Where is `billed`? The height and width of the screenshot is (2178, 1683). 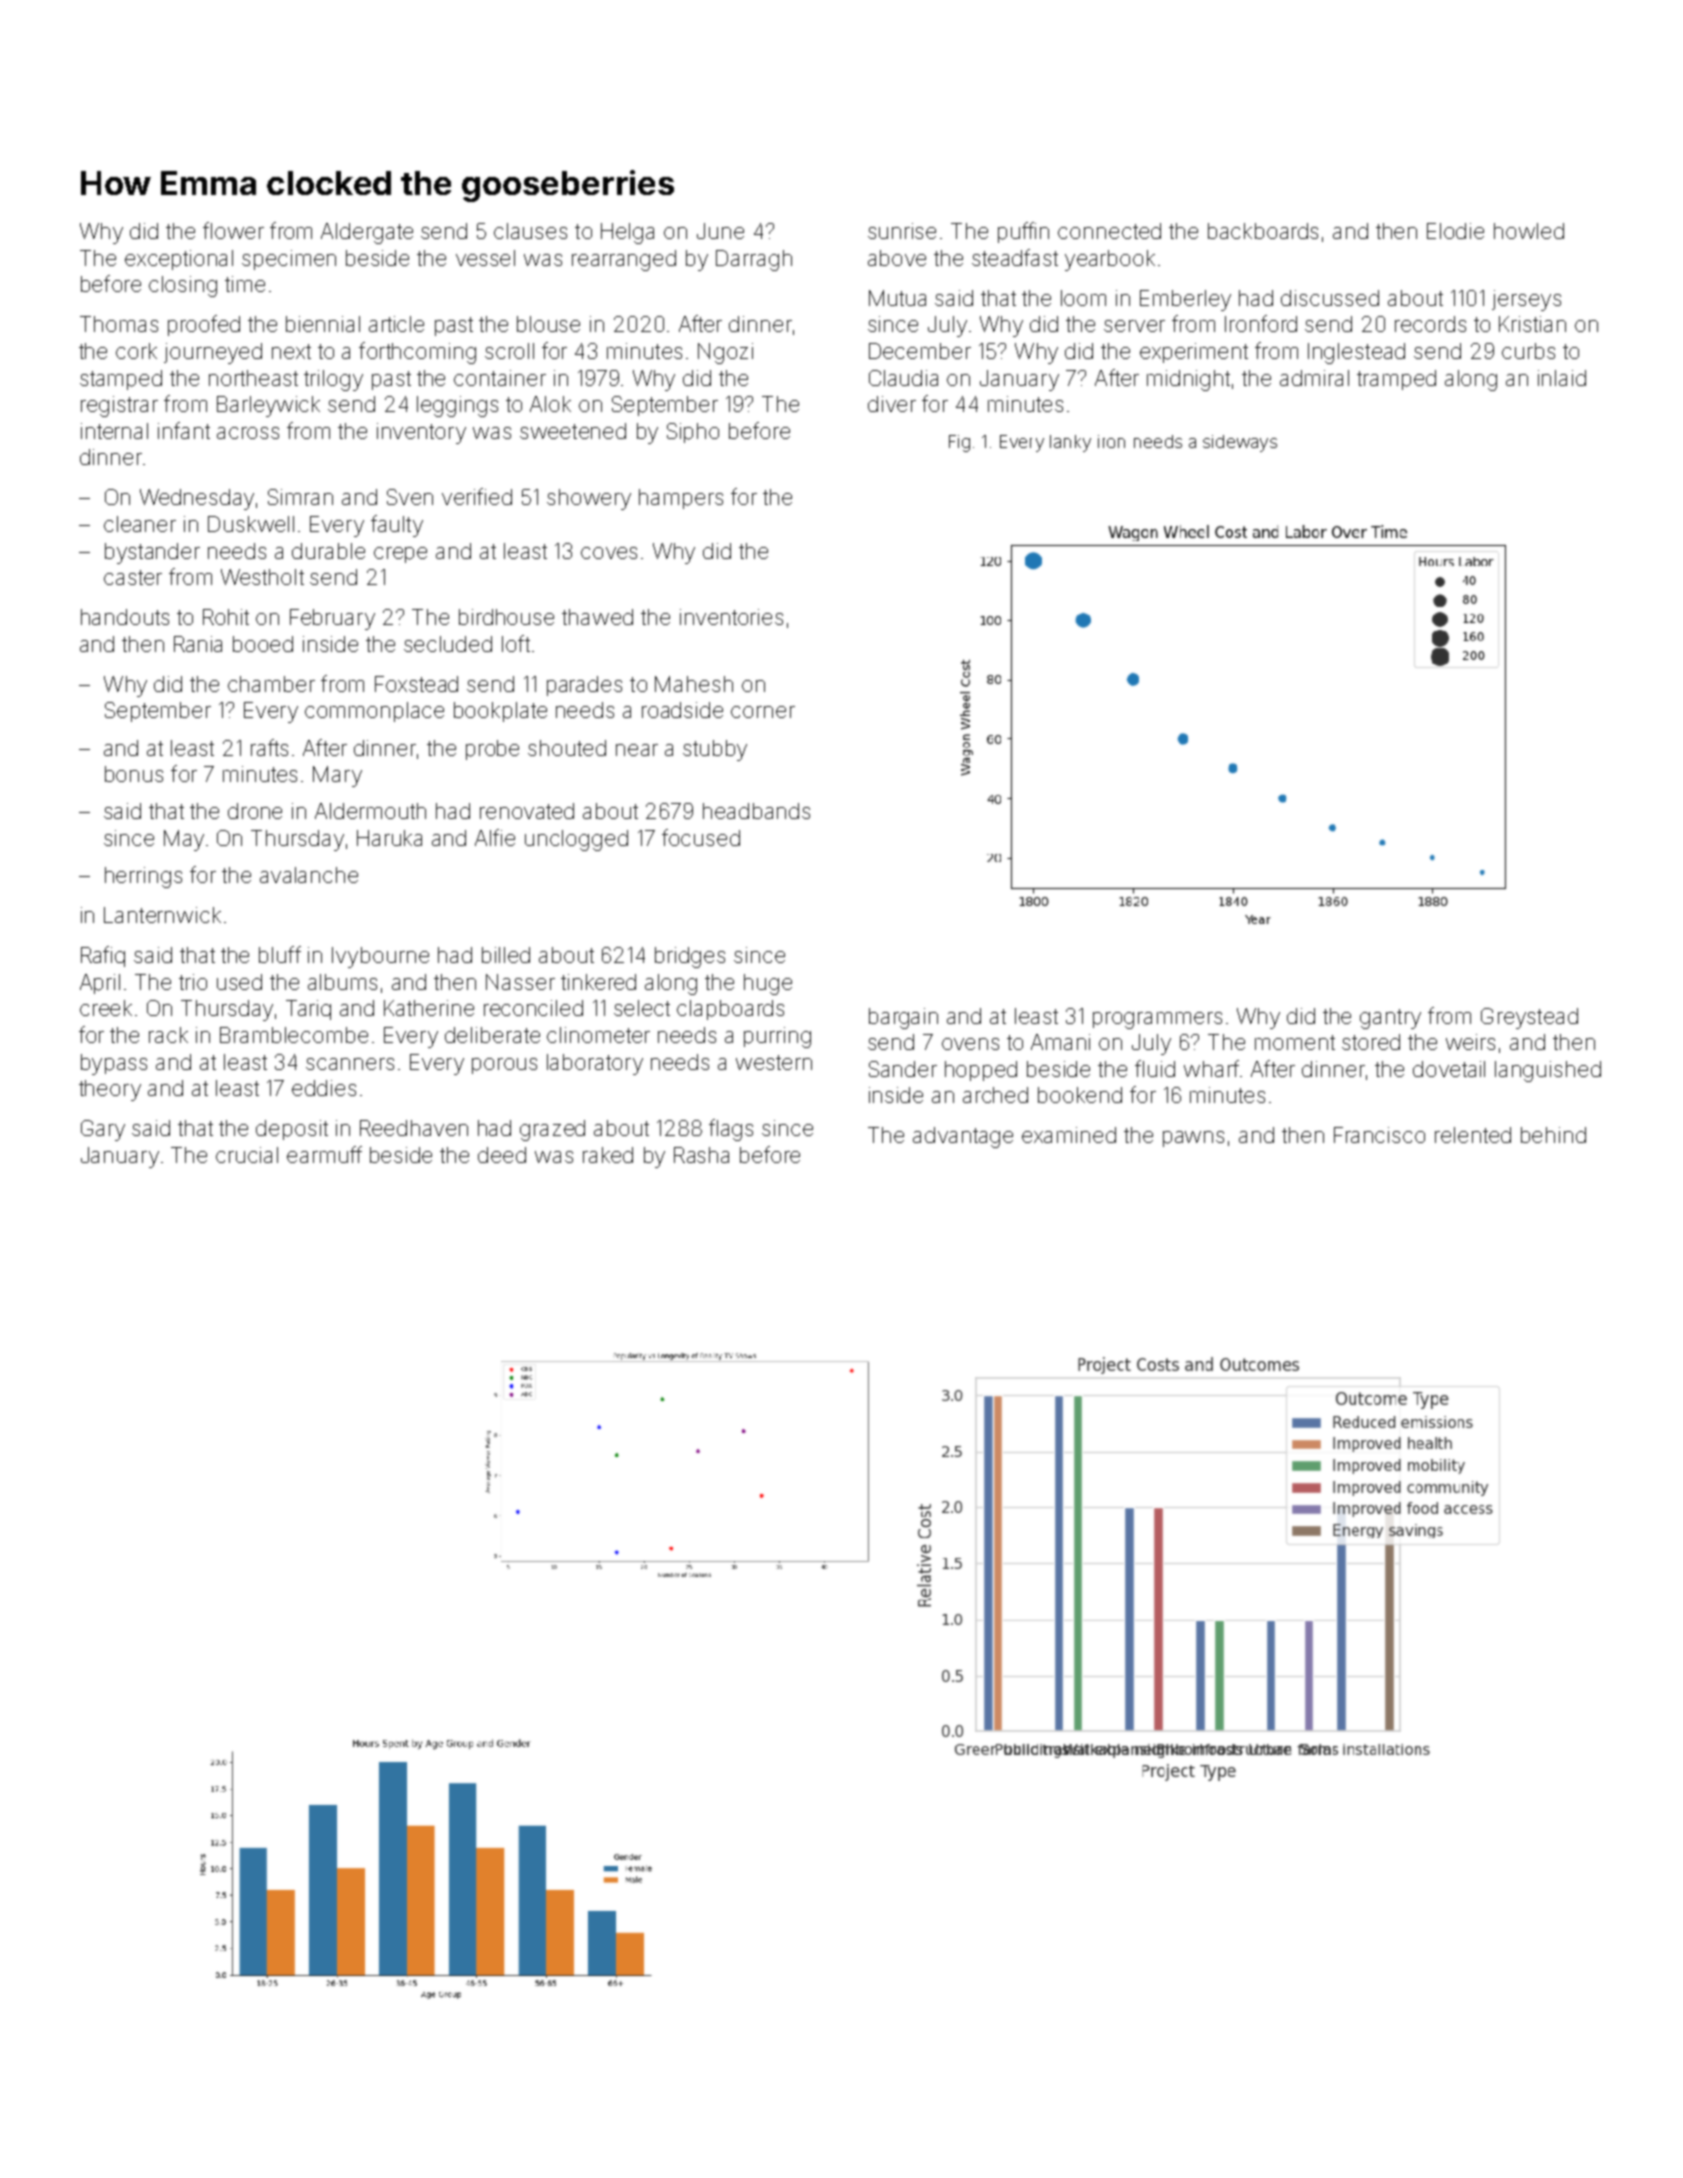
billed is located at coordinates (506, 955).
